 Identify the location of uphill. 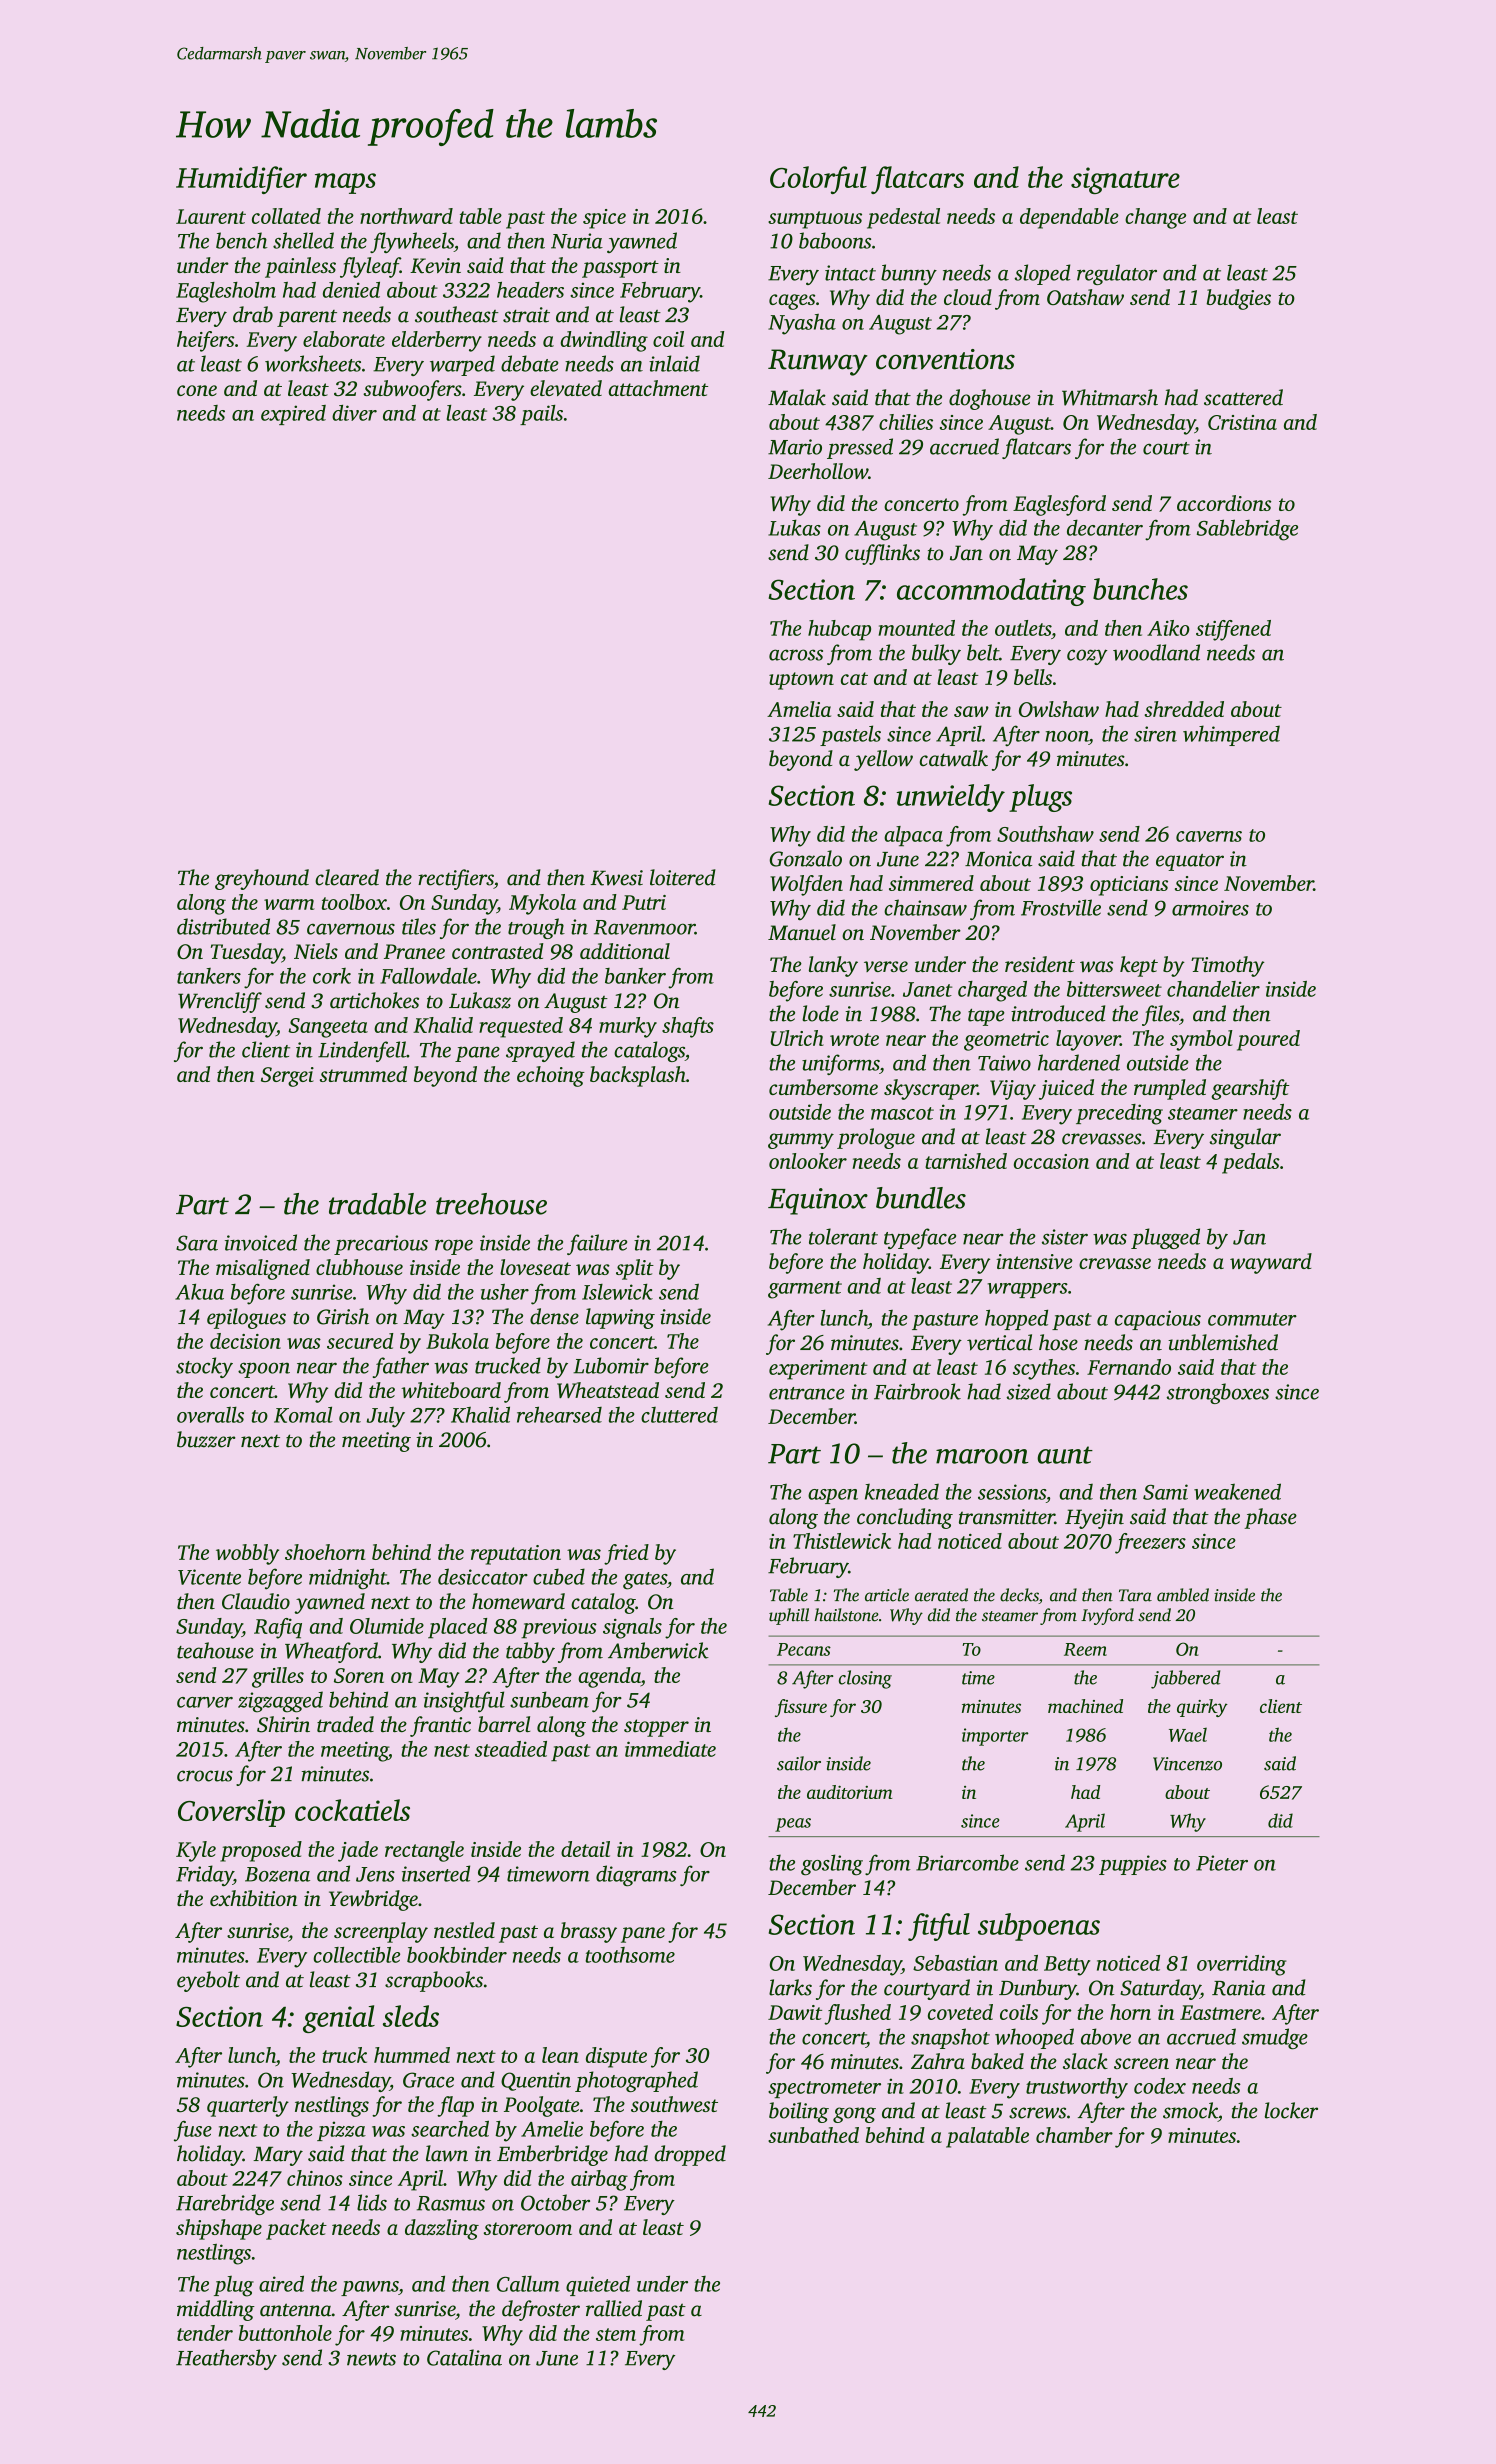
(789, 1616).
